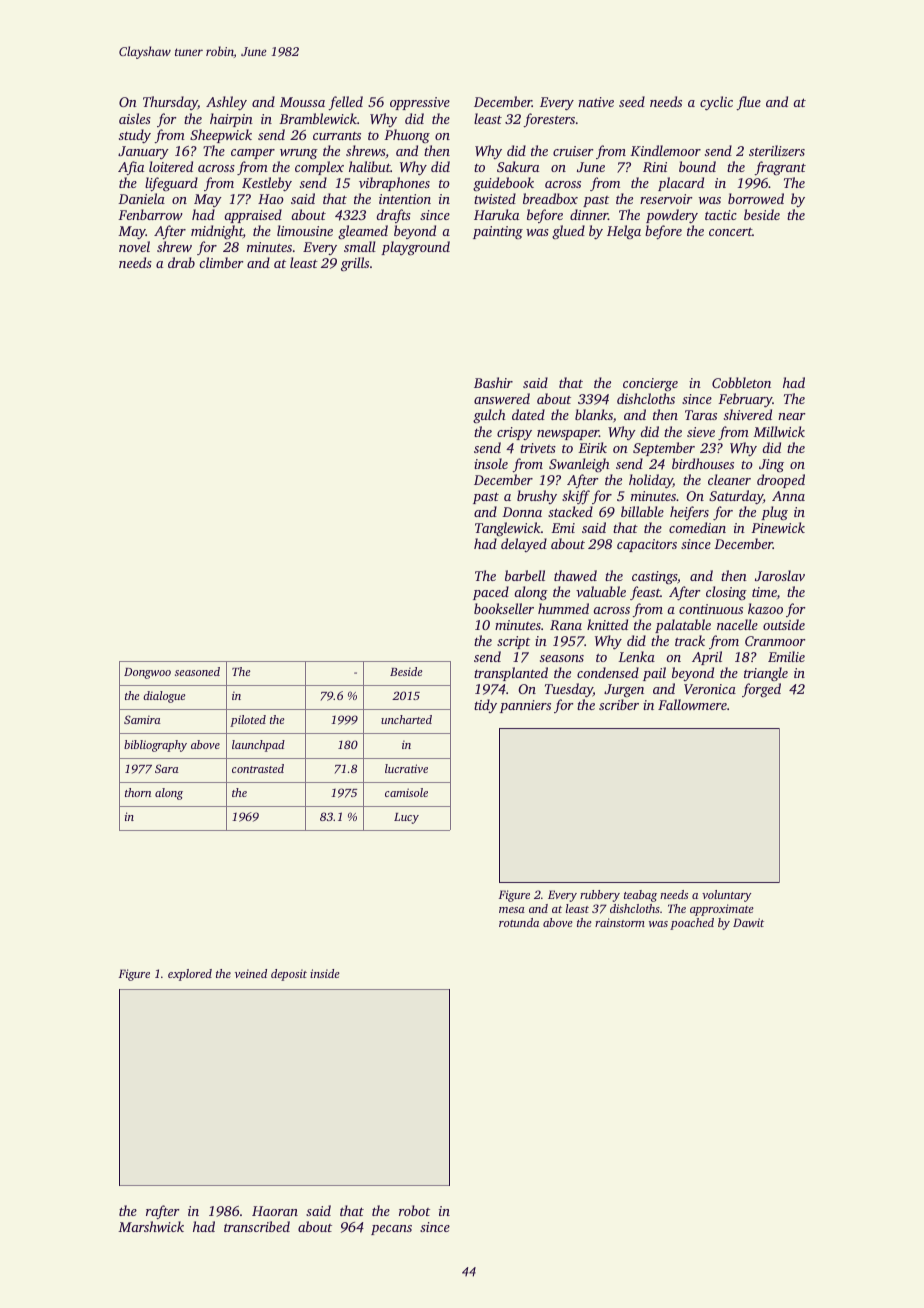 The image size is (924, 1308). What do you see at coordinates (406, 768) in the screenshot?
I see `lucrative` at bounding box center [406, 768].
